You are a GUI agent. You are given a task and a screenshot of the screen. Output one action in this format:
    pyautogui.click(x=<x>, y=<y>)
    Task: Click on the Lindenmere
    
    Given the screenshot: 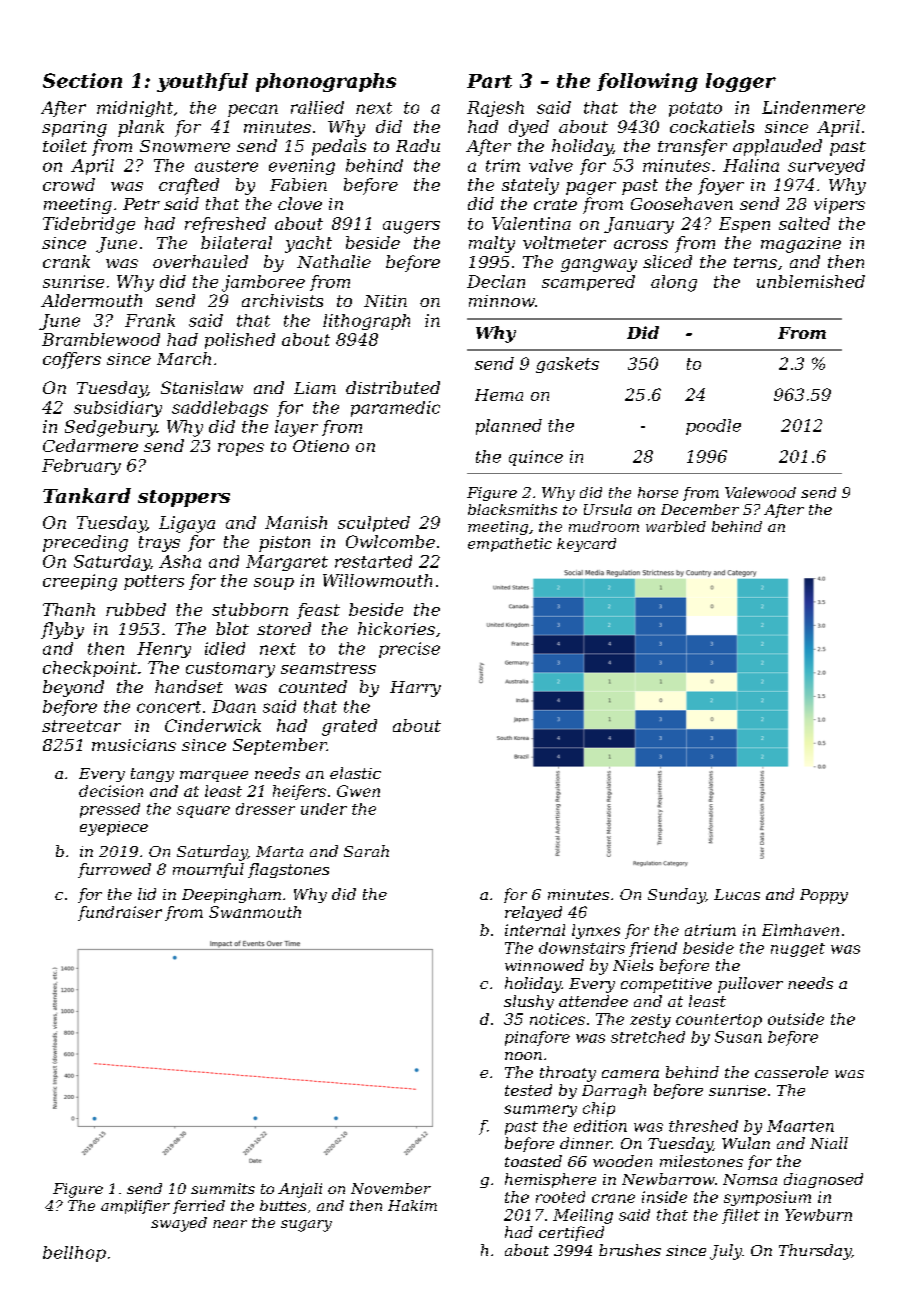 What is the action you would take?
    pyautogui.click(x=813, y=107)
